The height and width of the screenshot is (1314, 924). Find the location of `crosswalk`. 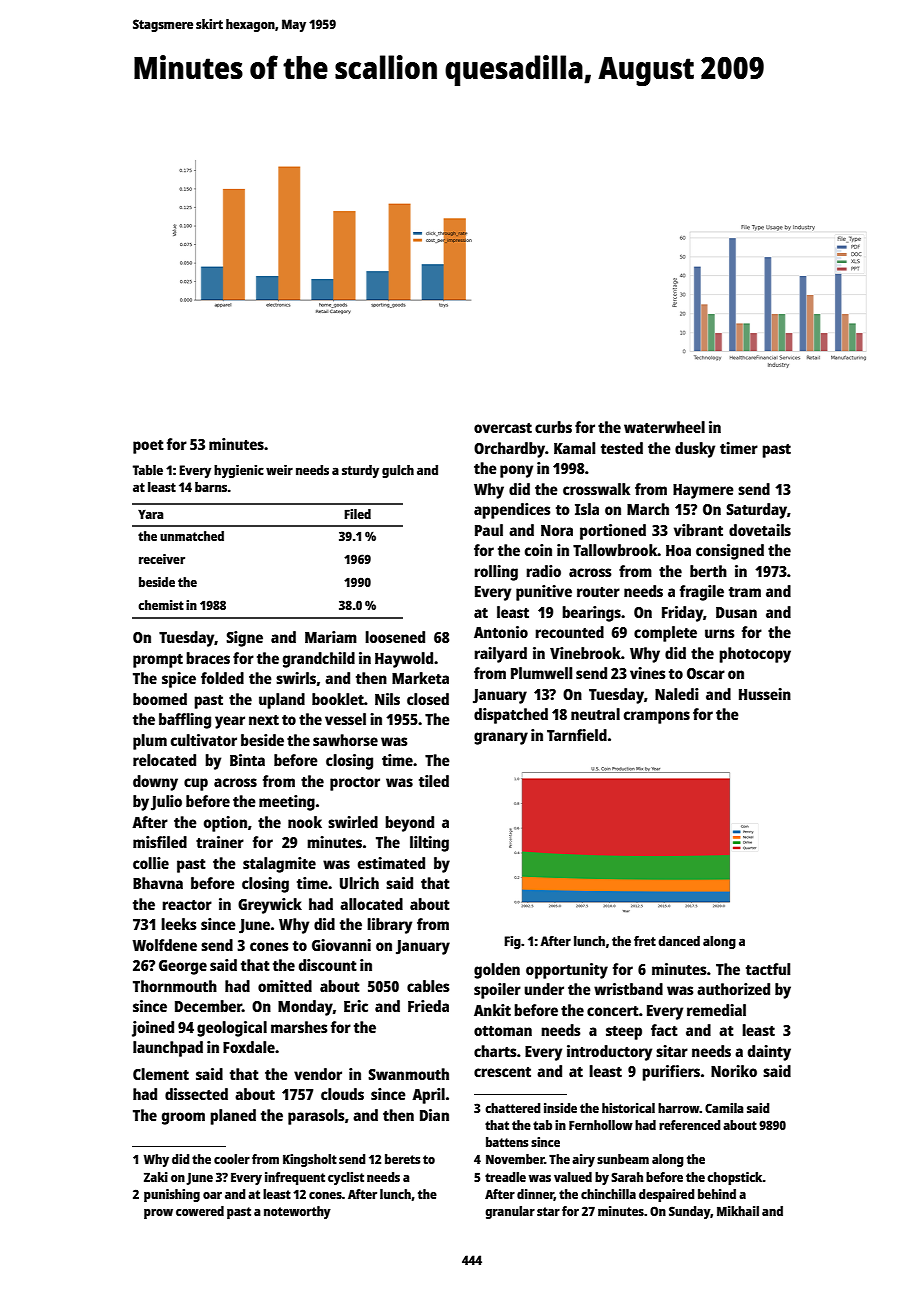

crosswalk is located at coordinates (596, 489).
